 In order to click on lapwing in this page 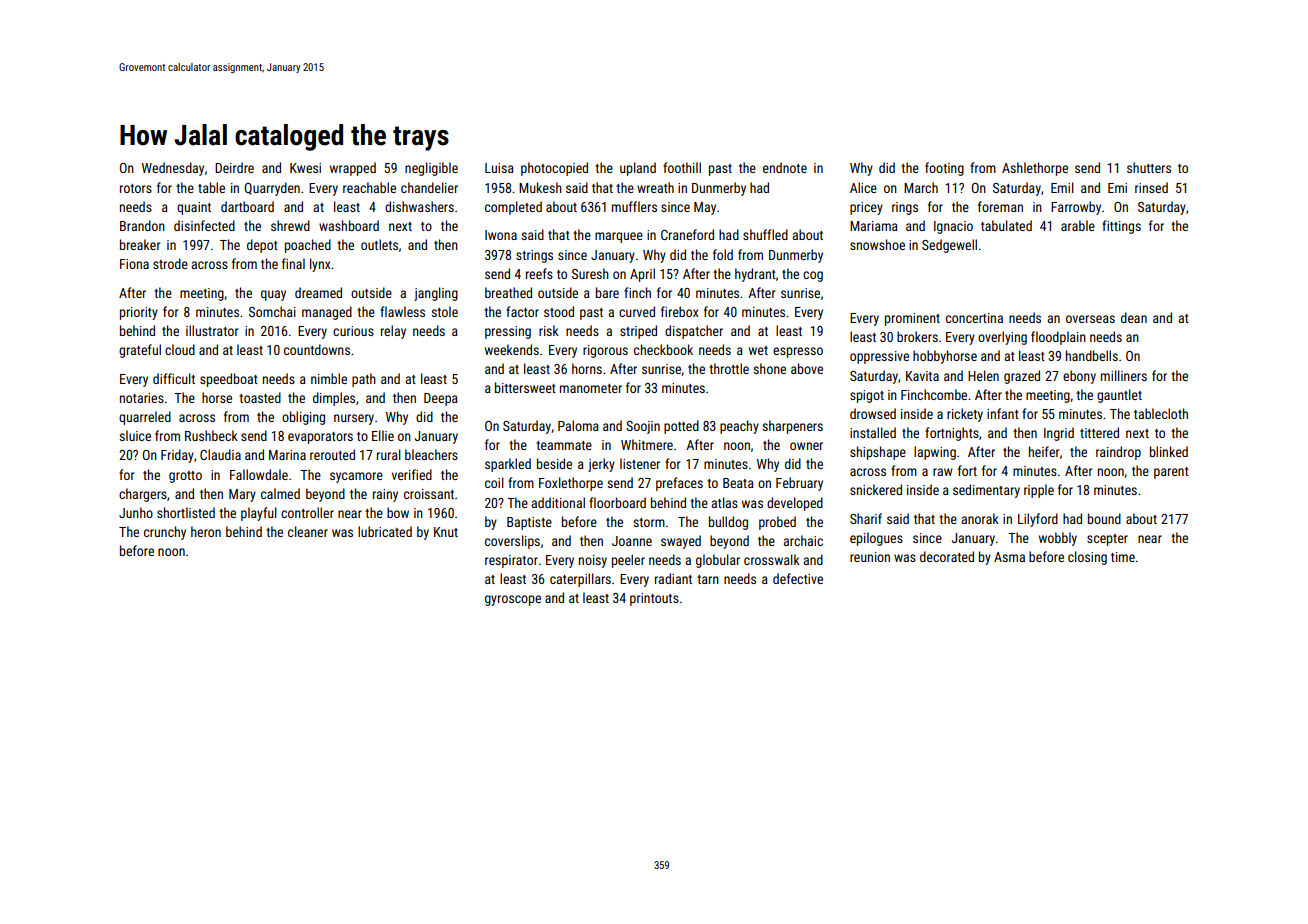, I will do `click(935, 453)`.
